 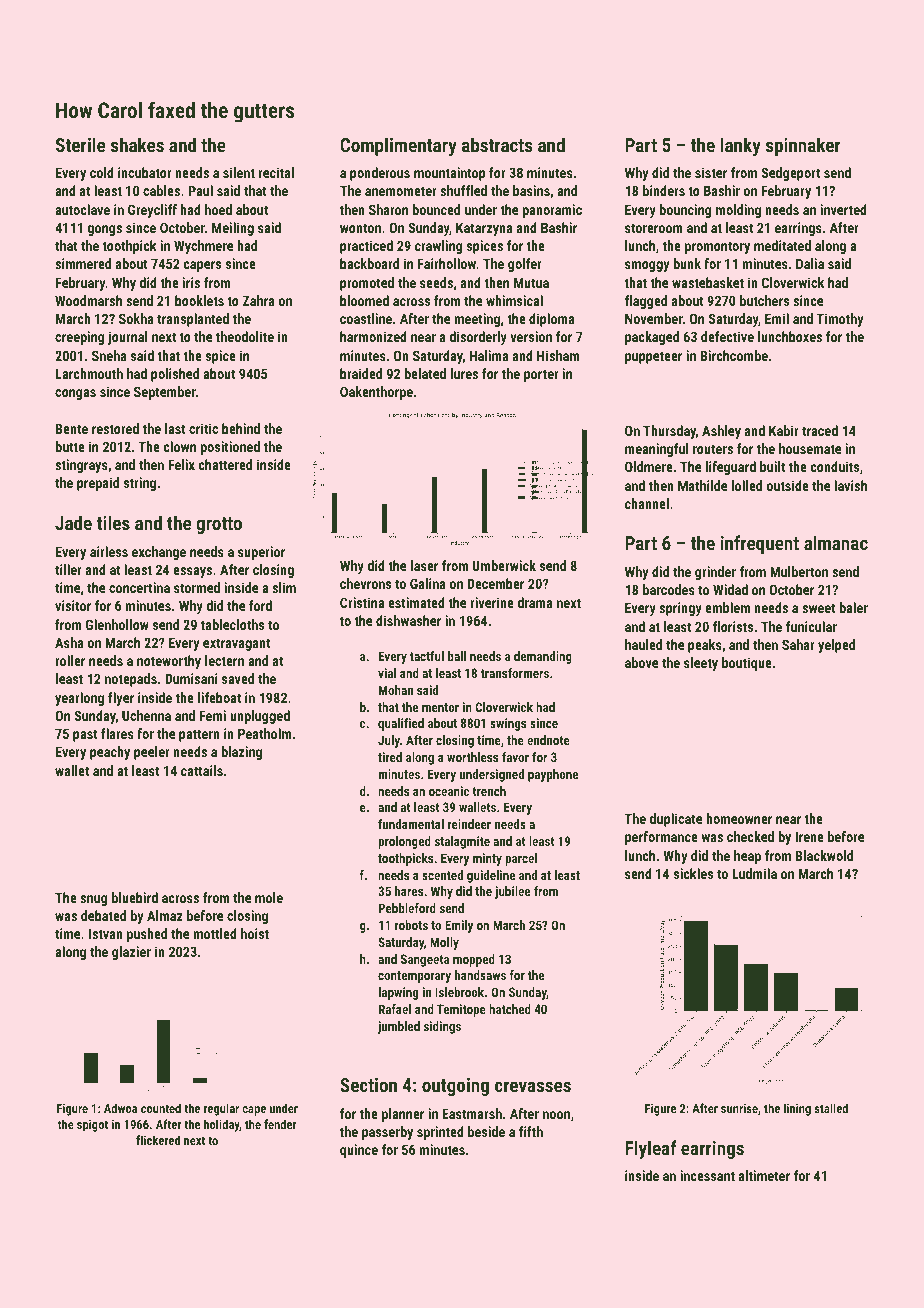 What do you see at coordinates (387, 673) in the image?
I see `vial` at bounding box center [387, 673].
